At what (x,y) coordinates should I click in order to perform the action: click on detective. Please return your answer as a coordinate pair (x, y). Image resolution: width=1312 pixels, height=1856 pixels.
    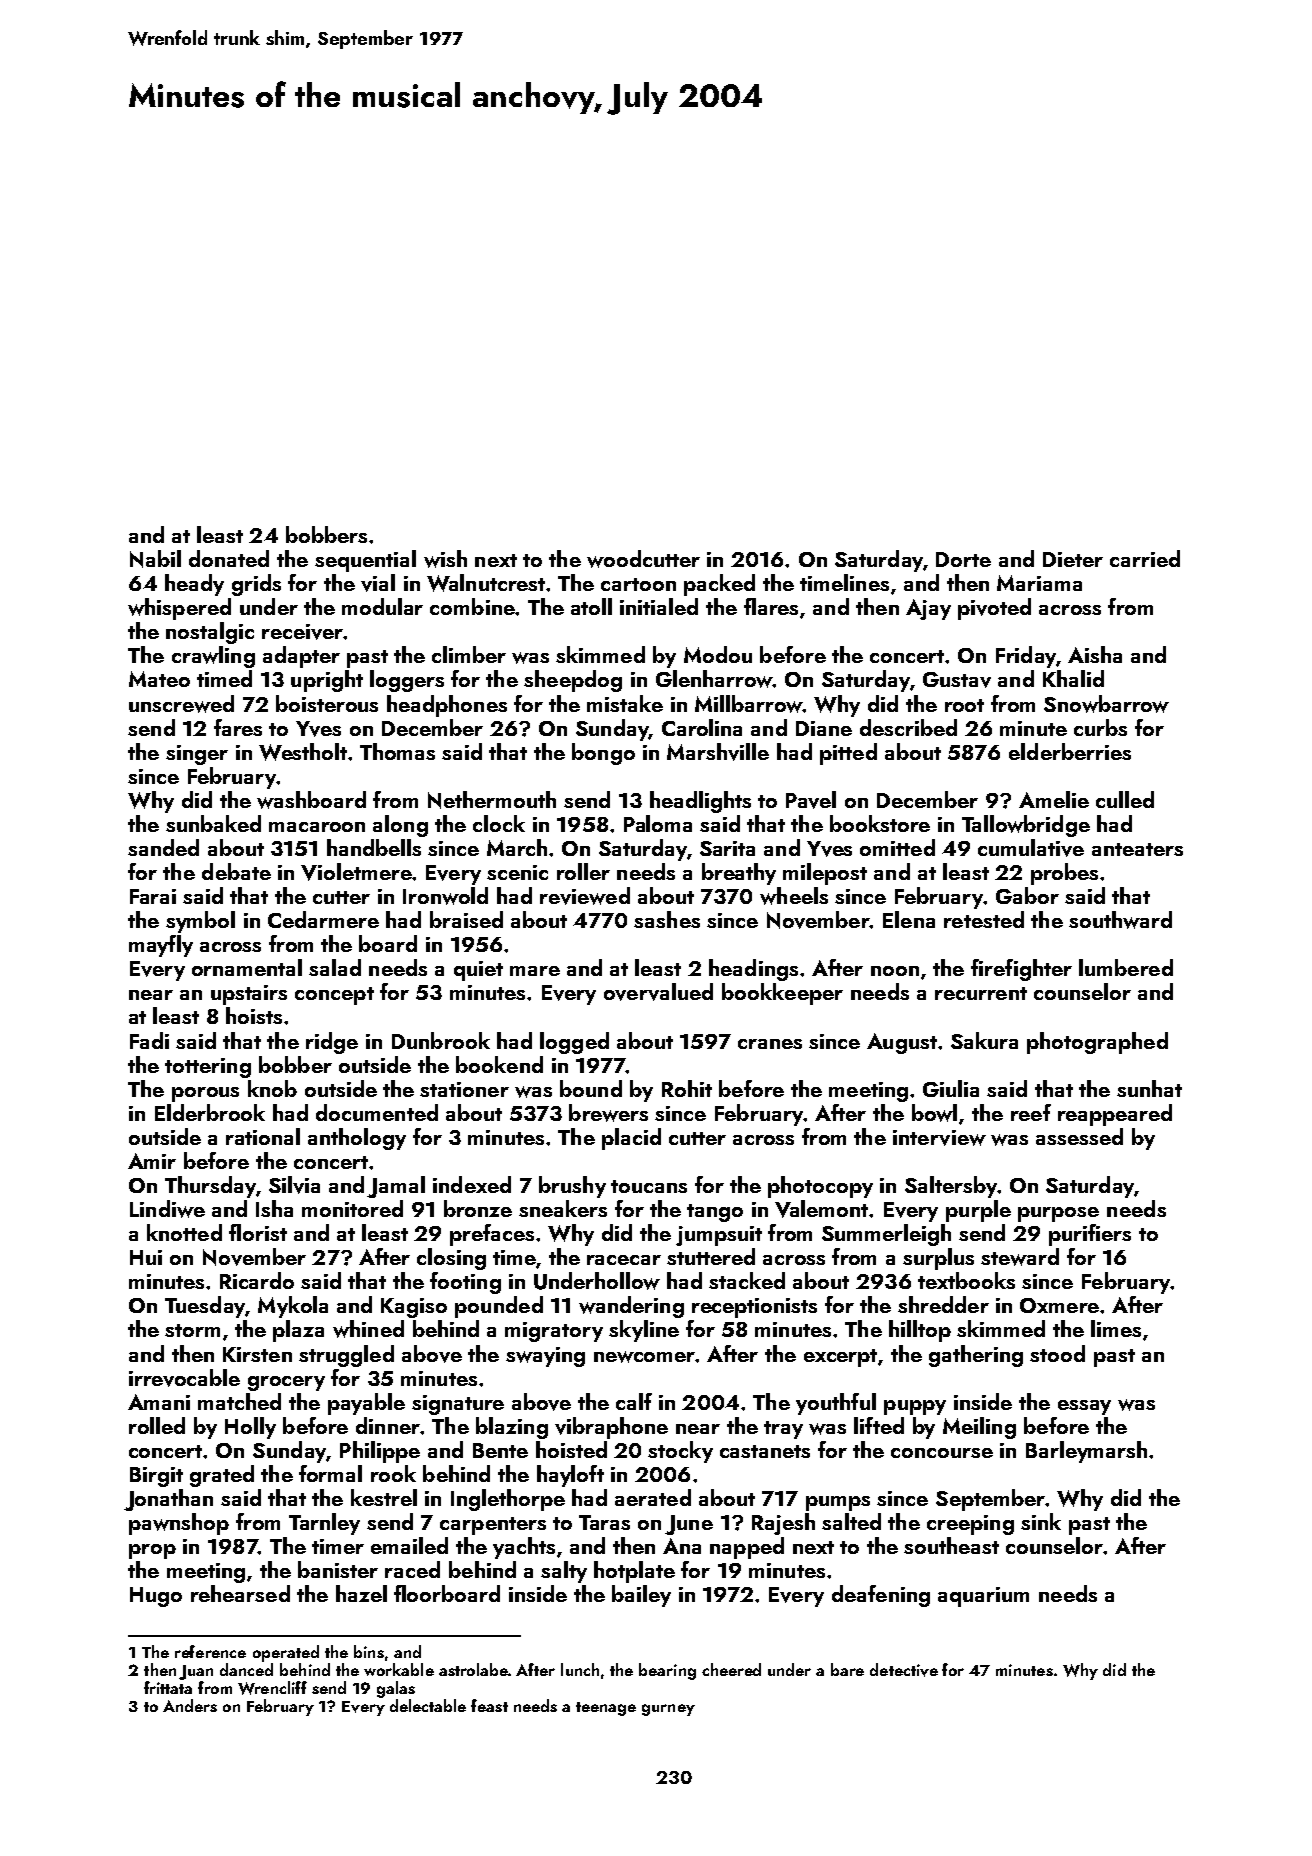
    Looking at the image, I should click on (904, 1670).
